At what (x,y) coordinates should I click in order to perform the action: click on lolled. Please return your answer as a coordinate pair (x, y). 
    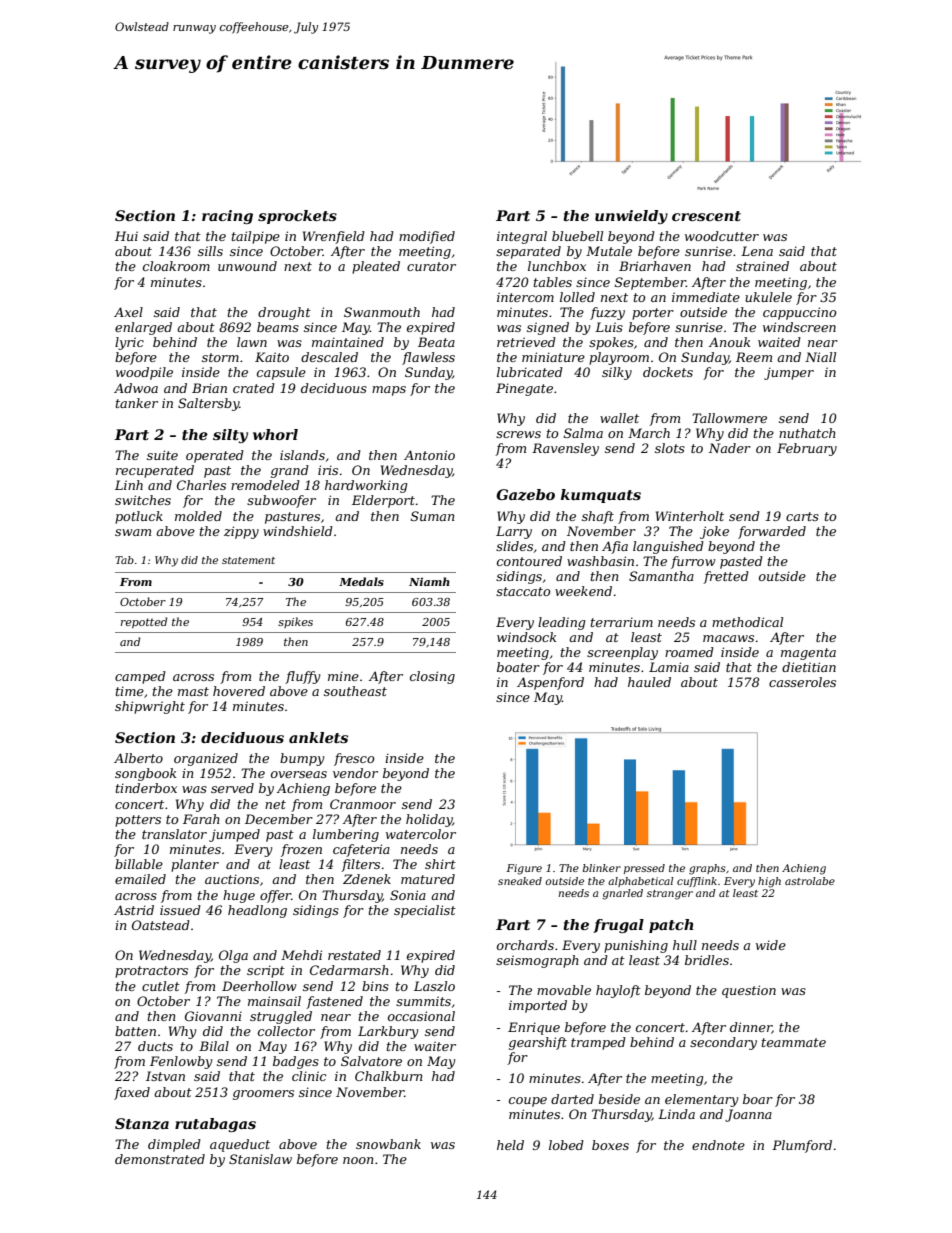
    Looking at the image, I should click on (577, 297).
